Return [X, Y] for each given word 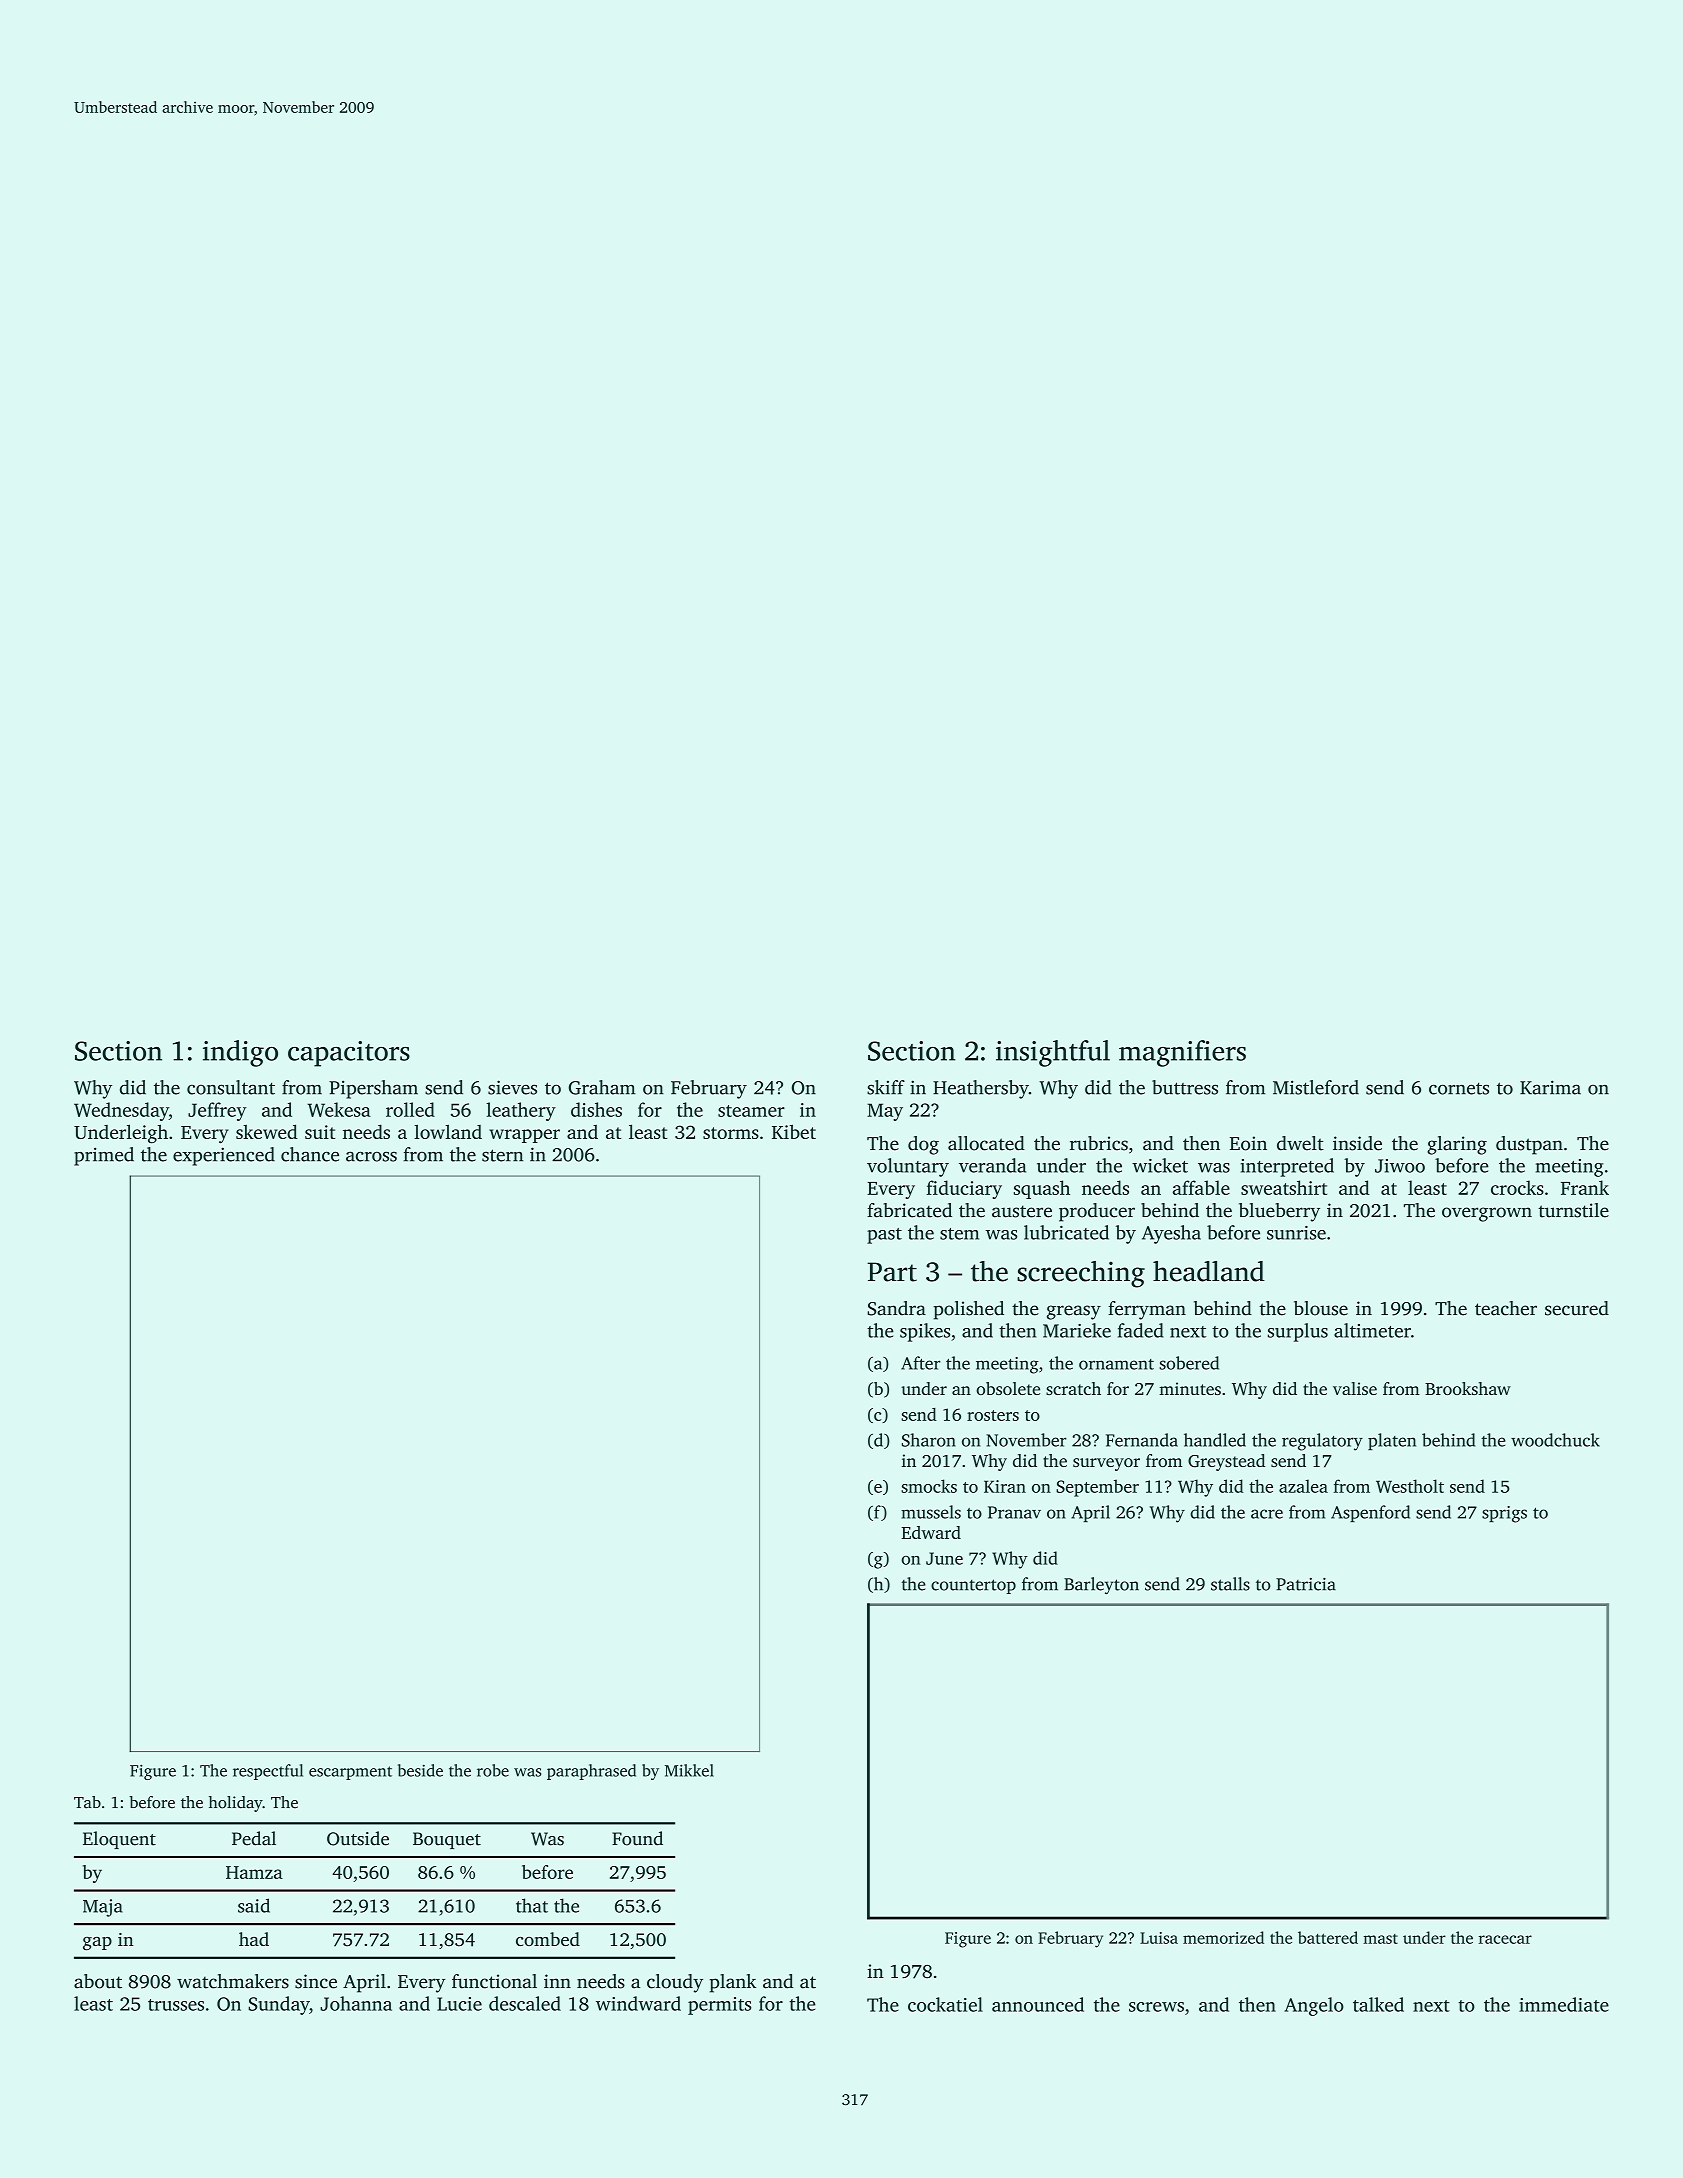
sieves [512, 1087]
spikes [925, 1332]
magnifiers [1182, 1053]
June [944, 1558]
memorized [1223, 1937]
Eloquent [119, 1840]
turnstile [1573, 1210]
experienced [224, 1156]
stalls [1230, 1584]
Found [637, 1838]
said [254, 1905]
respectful [268, 1772]
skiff [886, 1087]
